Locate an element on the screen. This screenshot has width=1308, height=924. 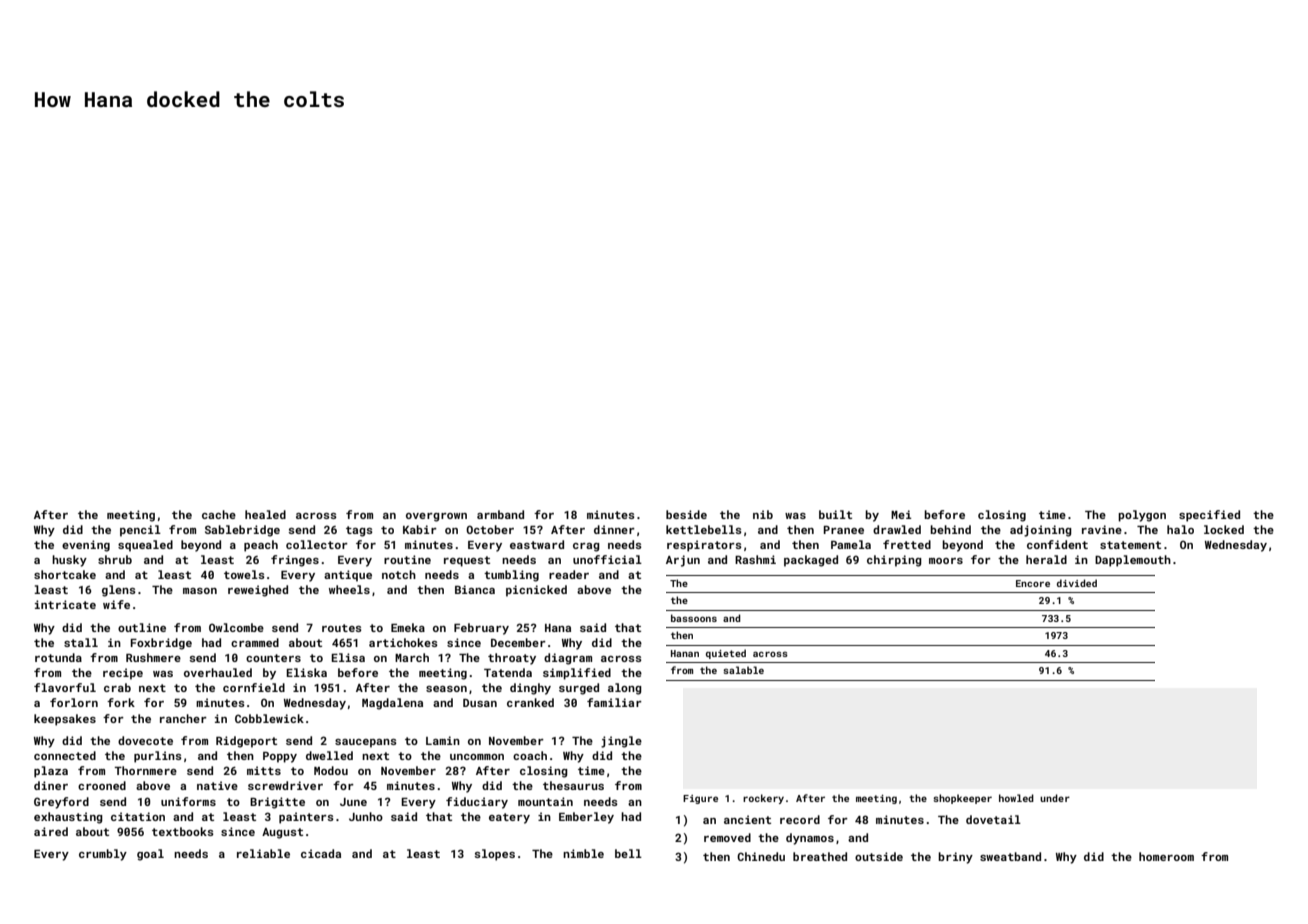
plaza is located at coordinates (51, 772).
